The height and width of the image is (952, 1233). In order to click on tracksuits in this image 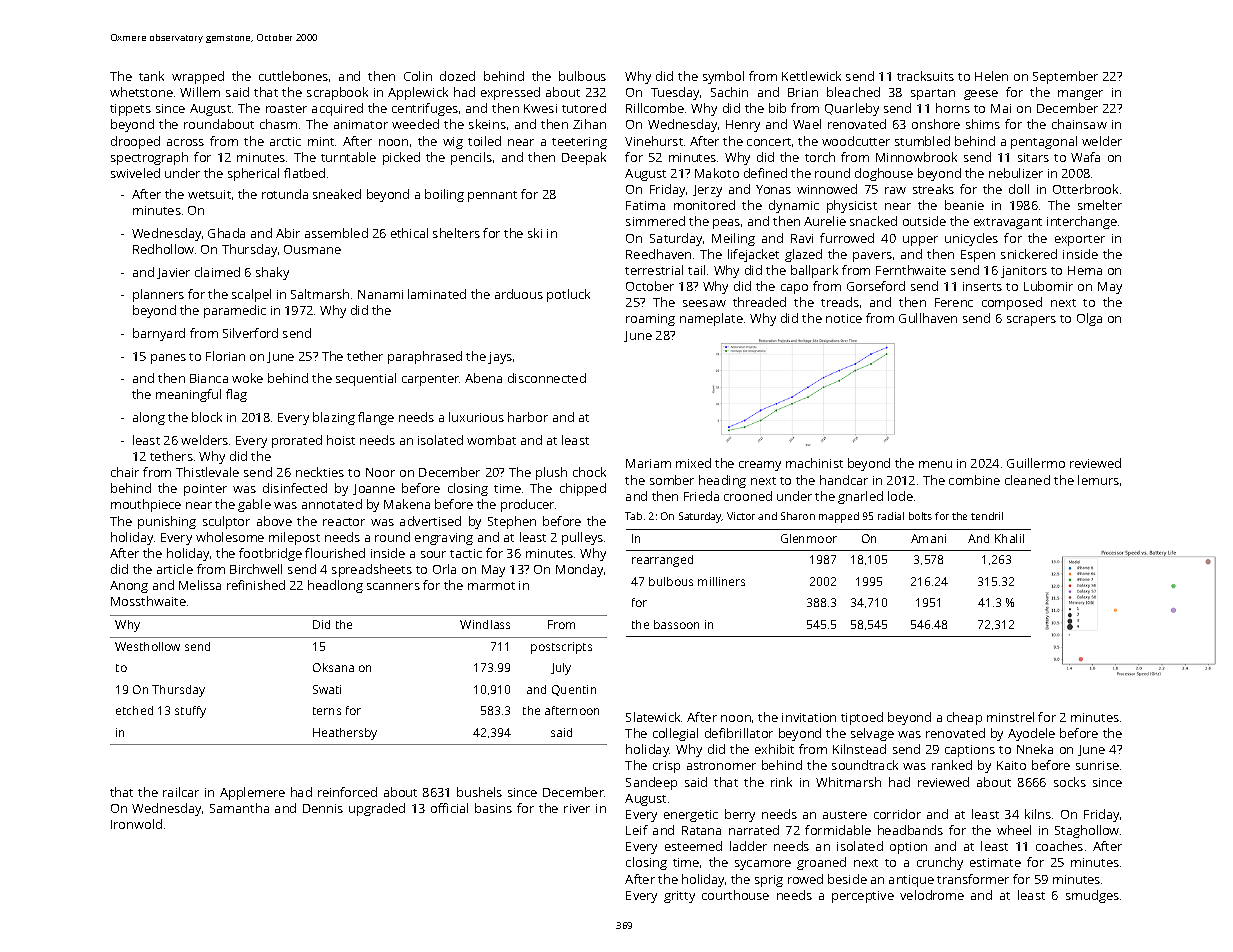, I will do `click(925, 76)`.
